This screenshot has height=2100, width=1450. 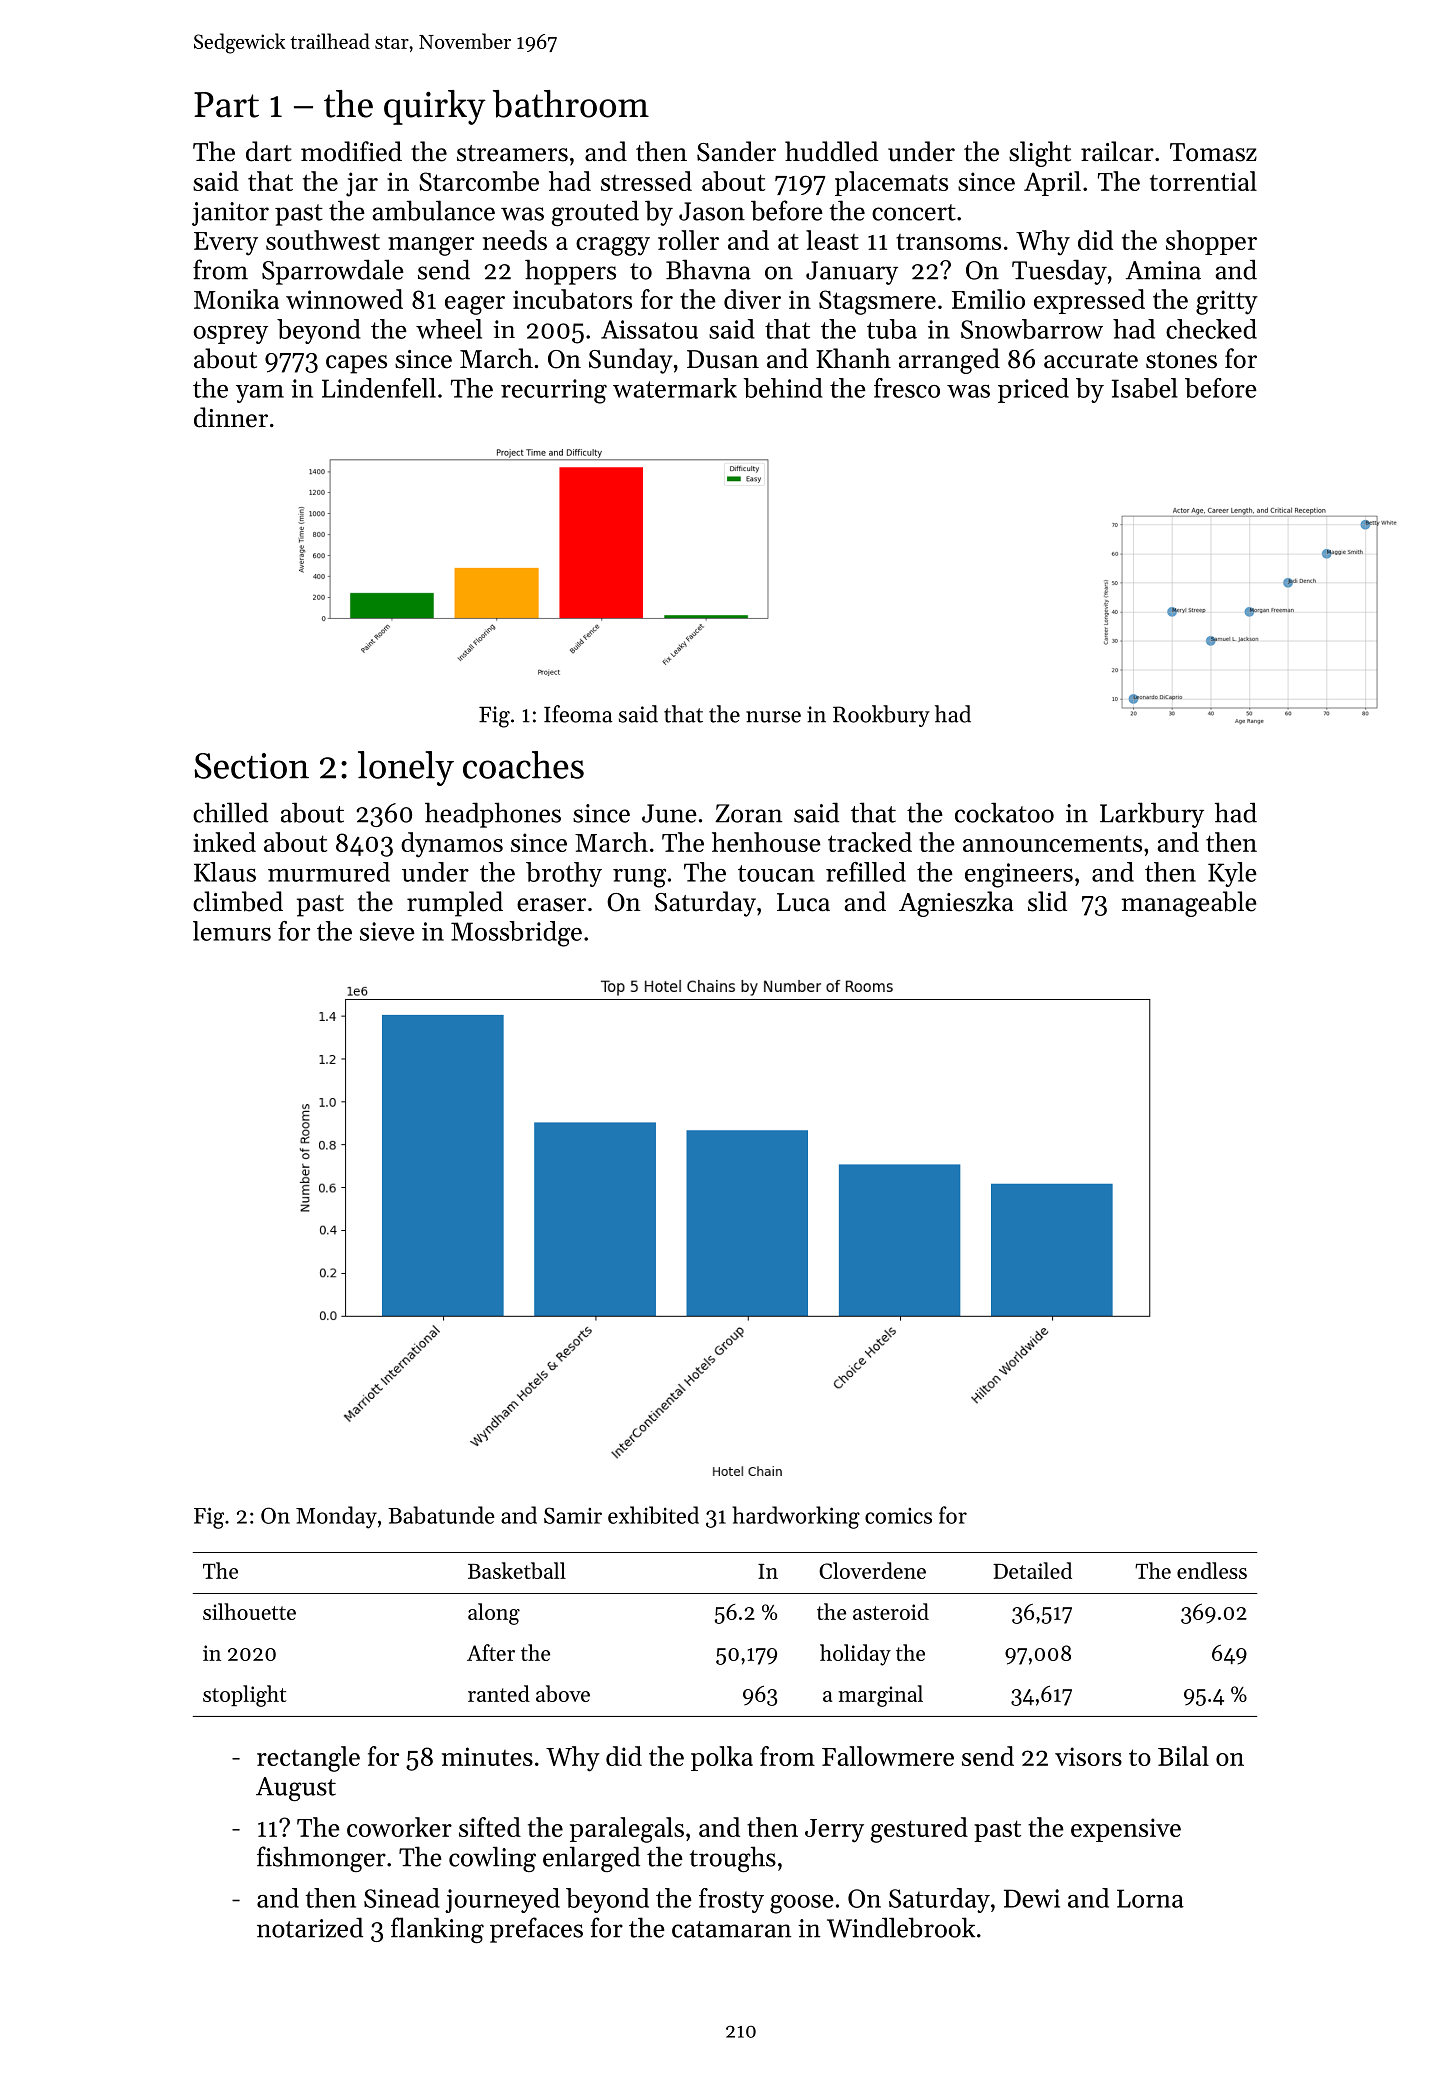 I want to click on watermark, so click(x=675, y=388).
